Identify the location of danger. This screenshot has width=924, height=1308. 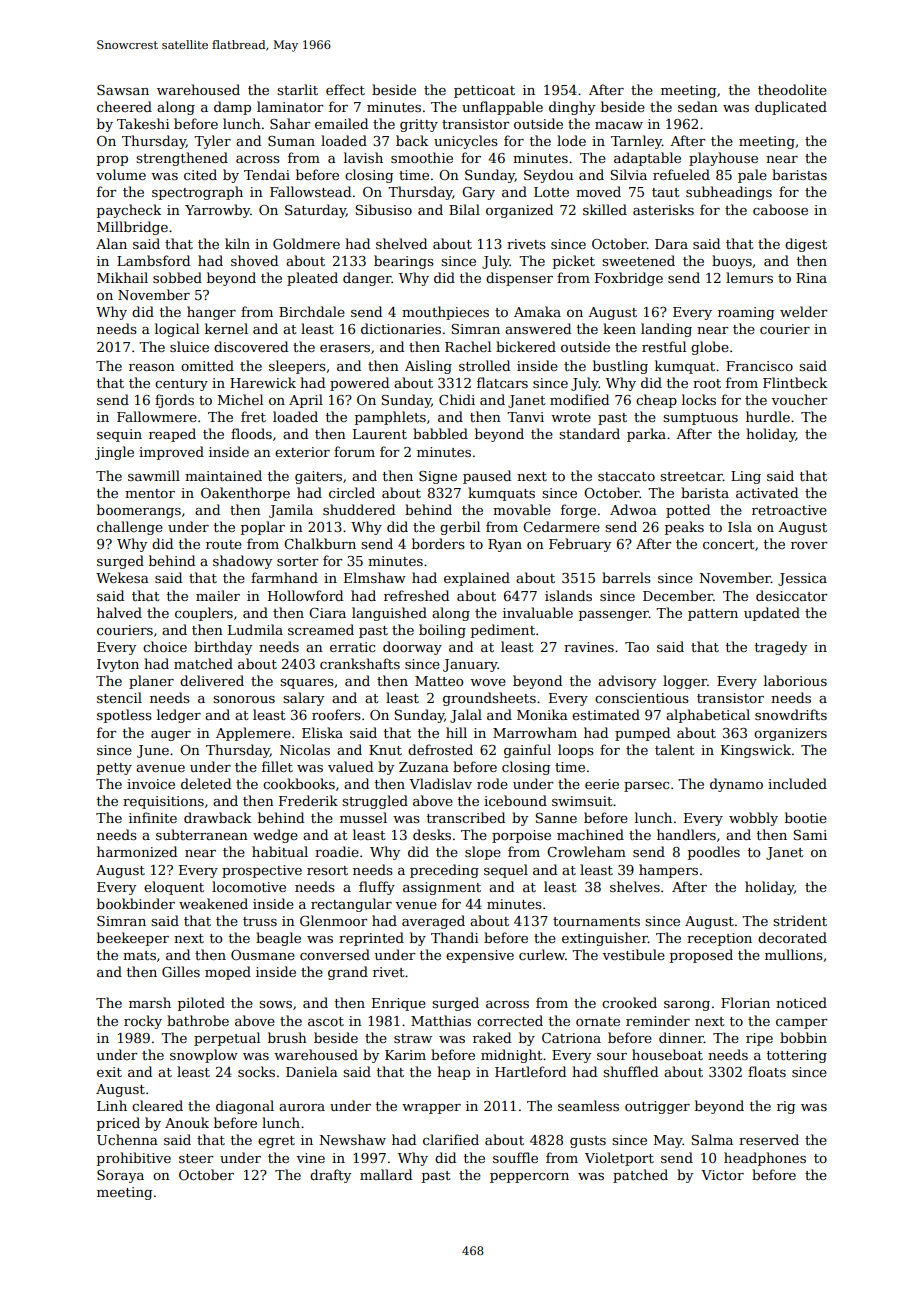
(367, 279).
